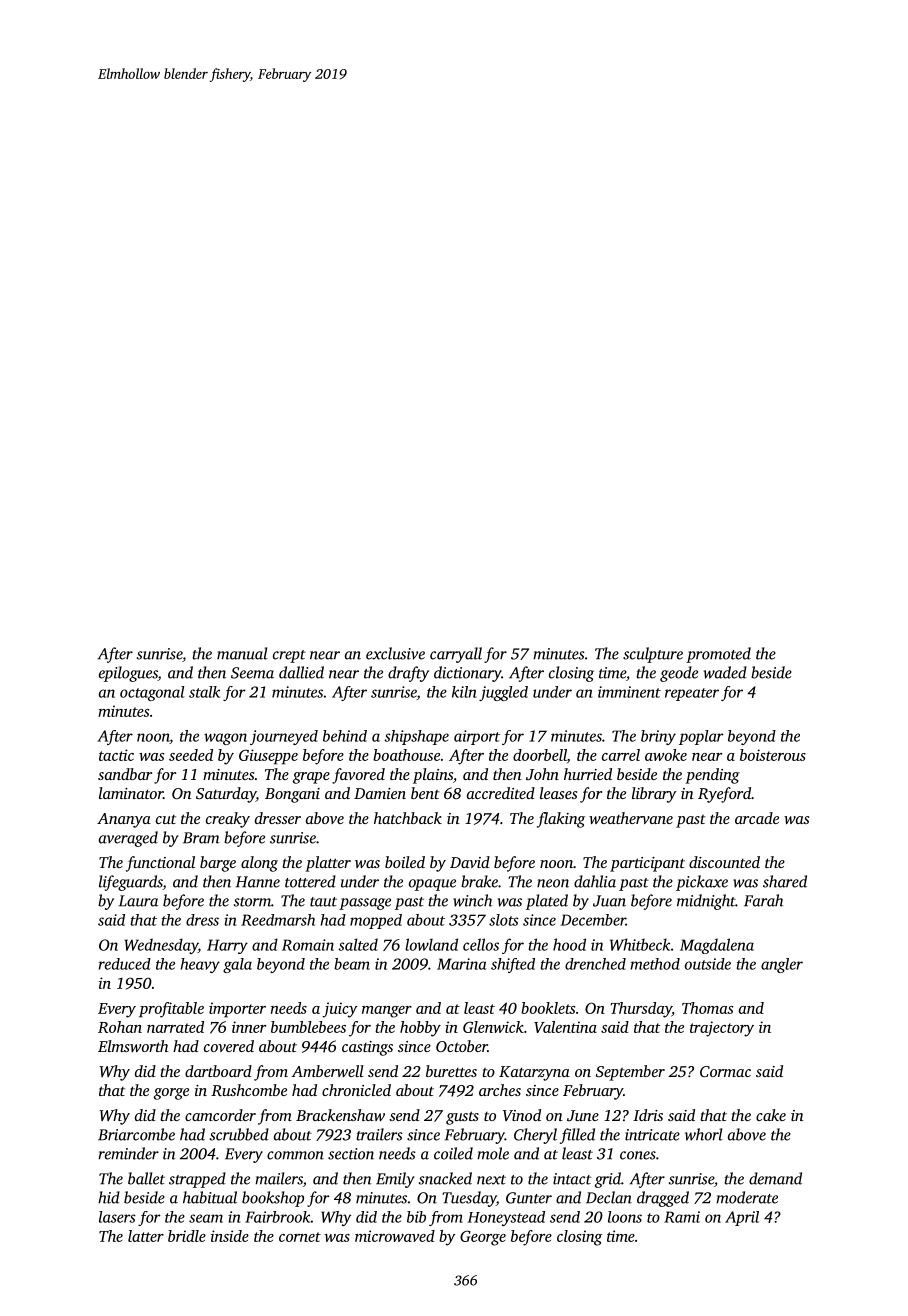 This page has width=908, height=1316. Describe the element at coordinates (406, 755) in the page. I see `boathouse` at that location.
